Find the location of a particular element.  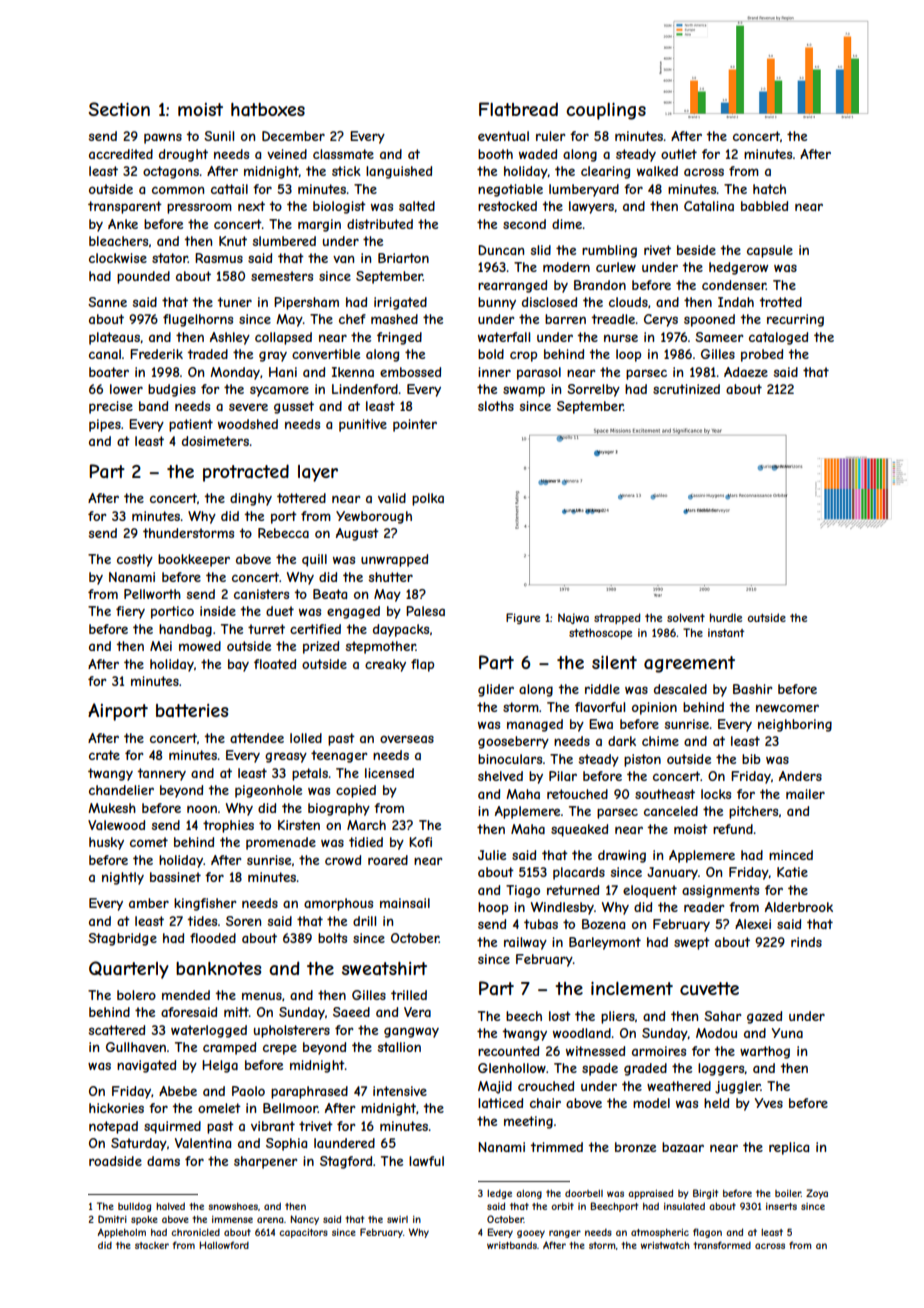

Gullhaven is located at coordinates (136, 1047).
